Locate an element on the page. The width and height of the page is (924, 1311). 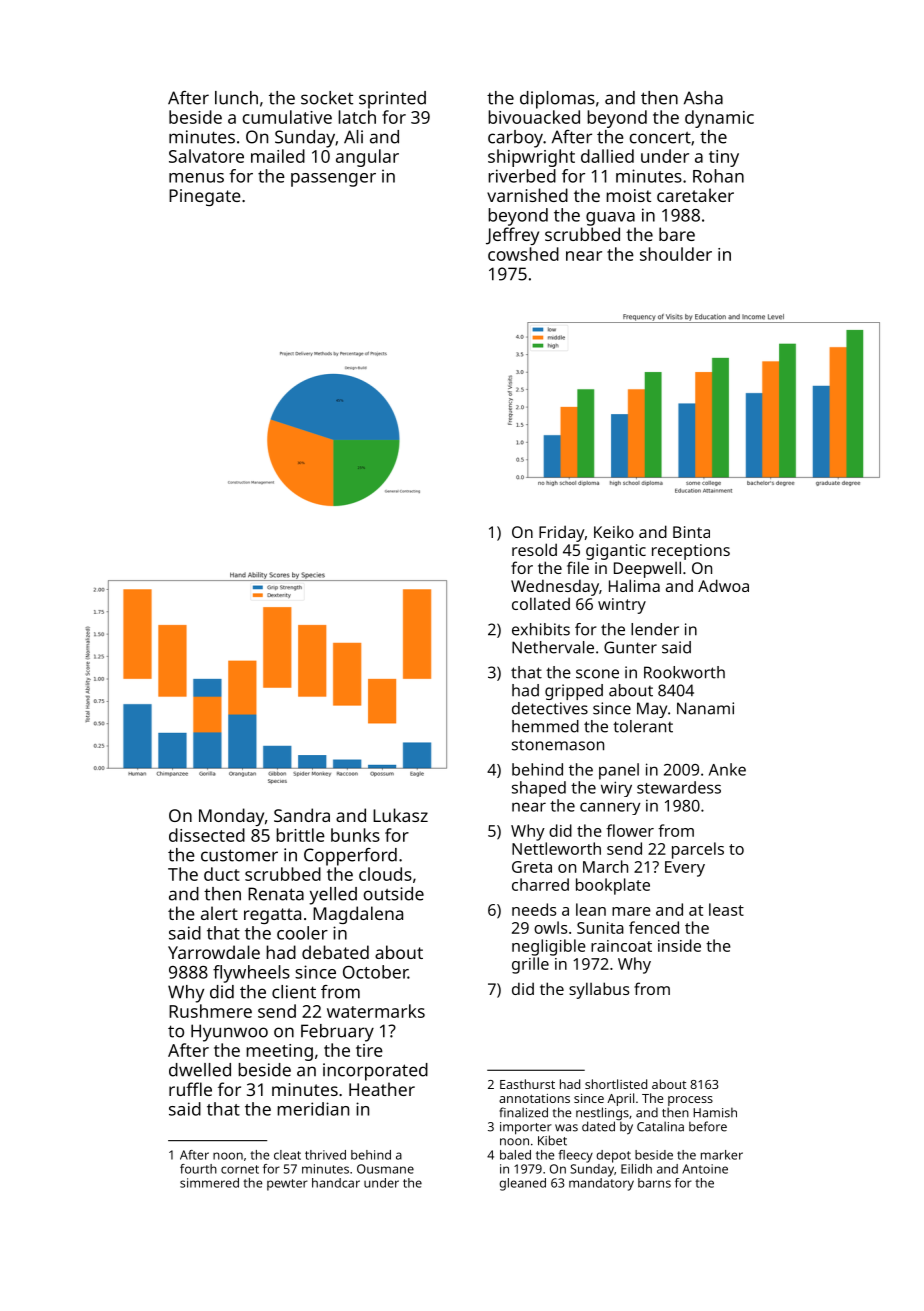
Rookworth is located at coordinates (684, 672).
